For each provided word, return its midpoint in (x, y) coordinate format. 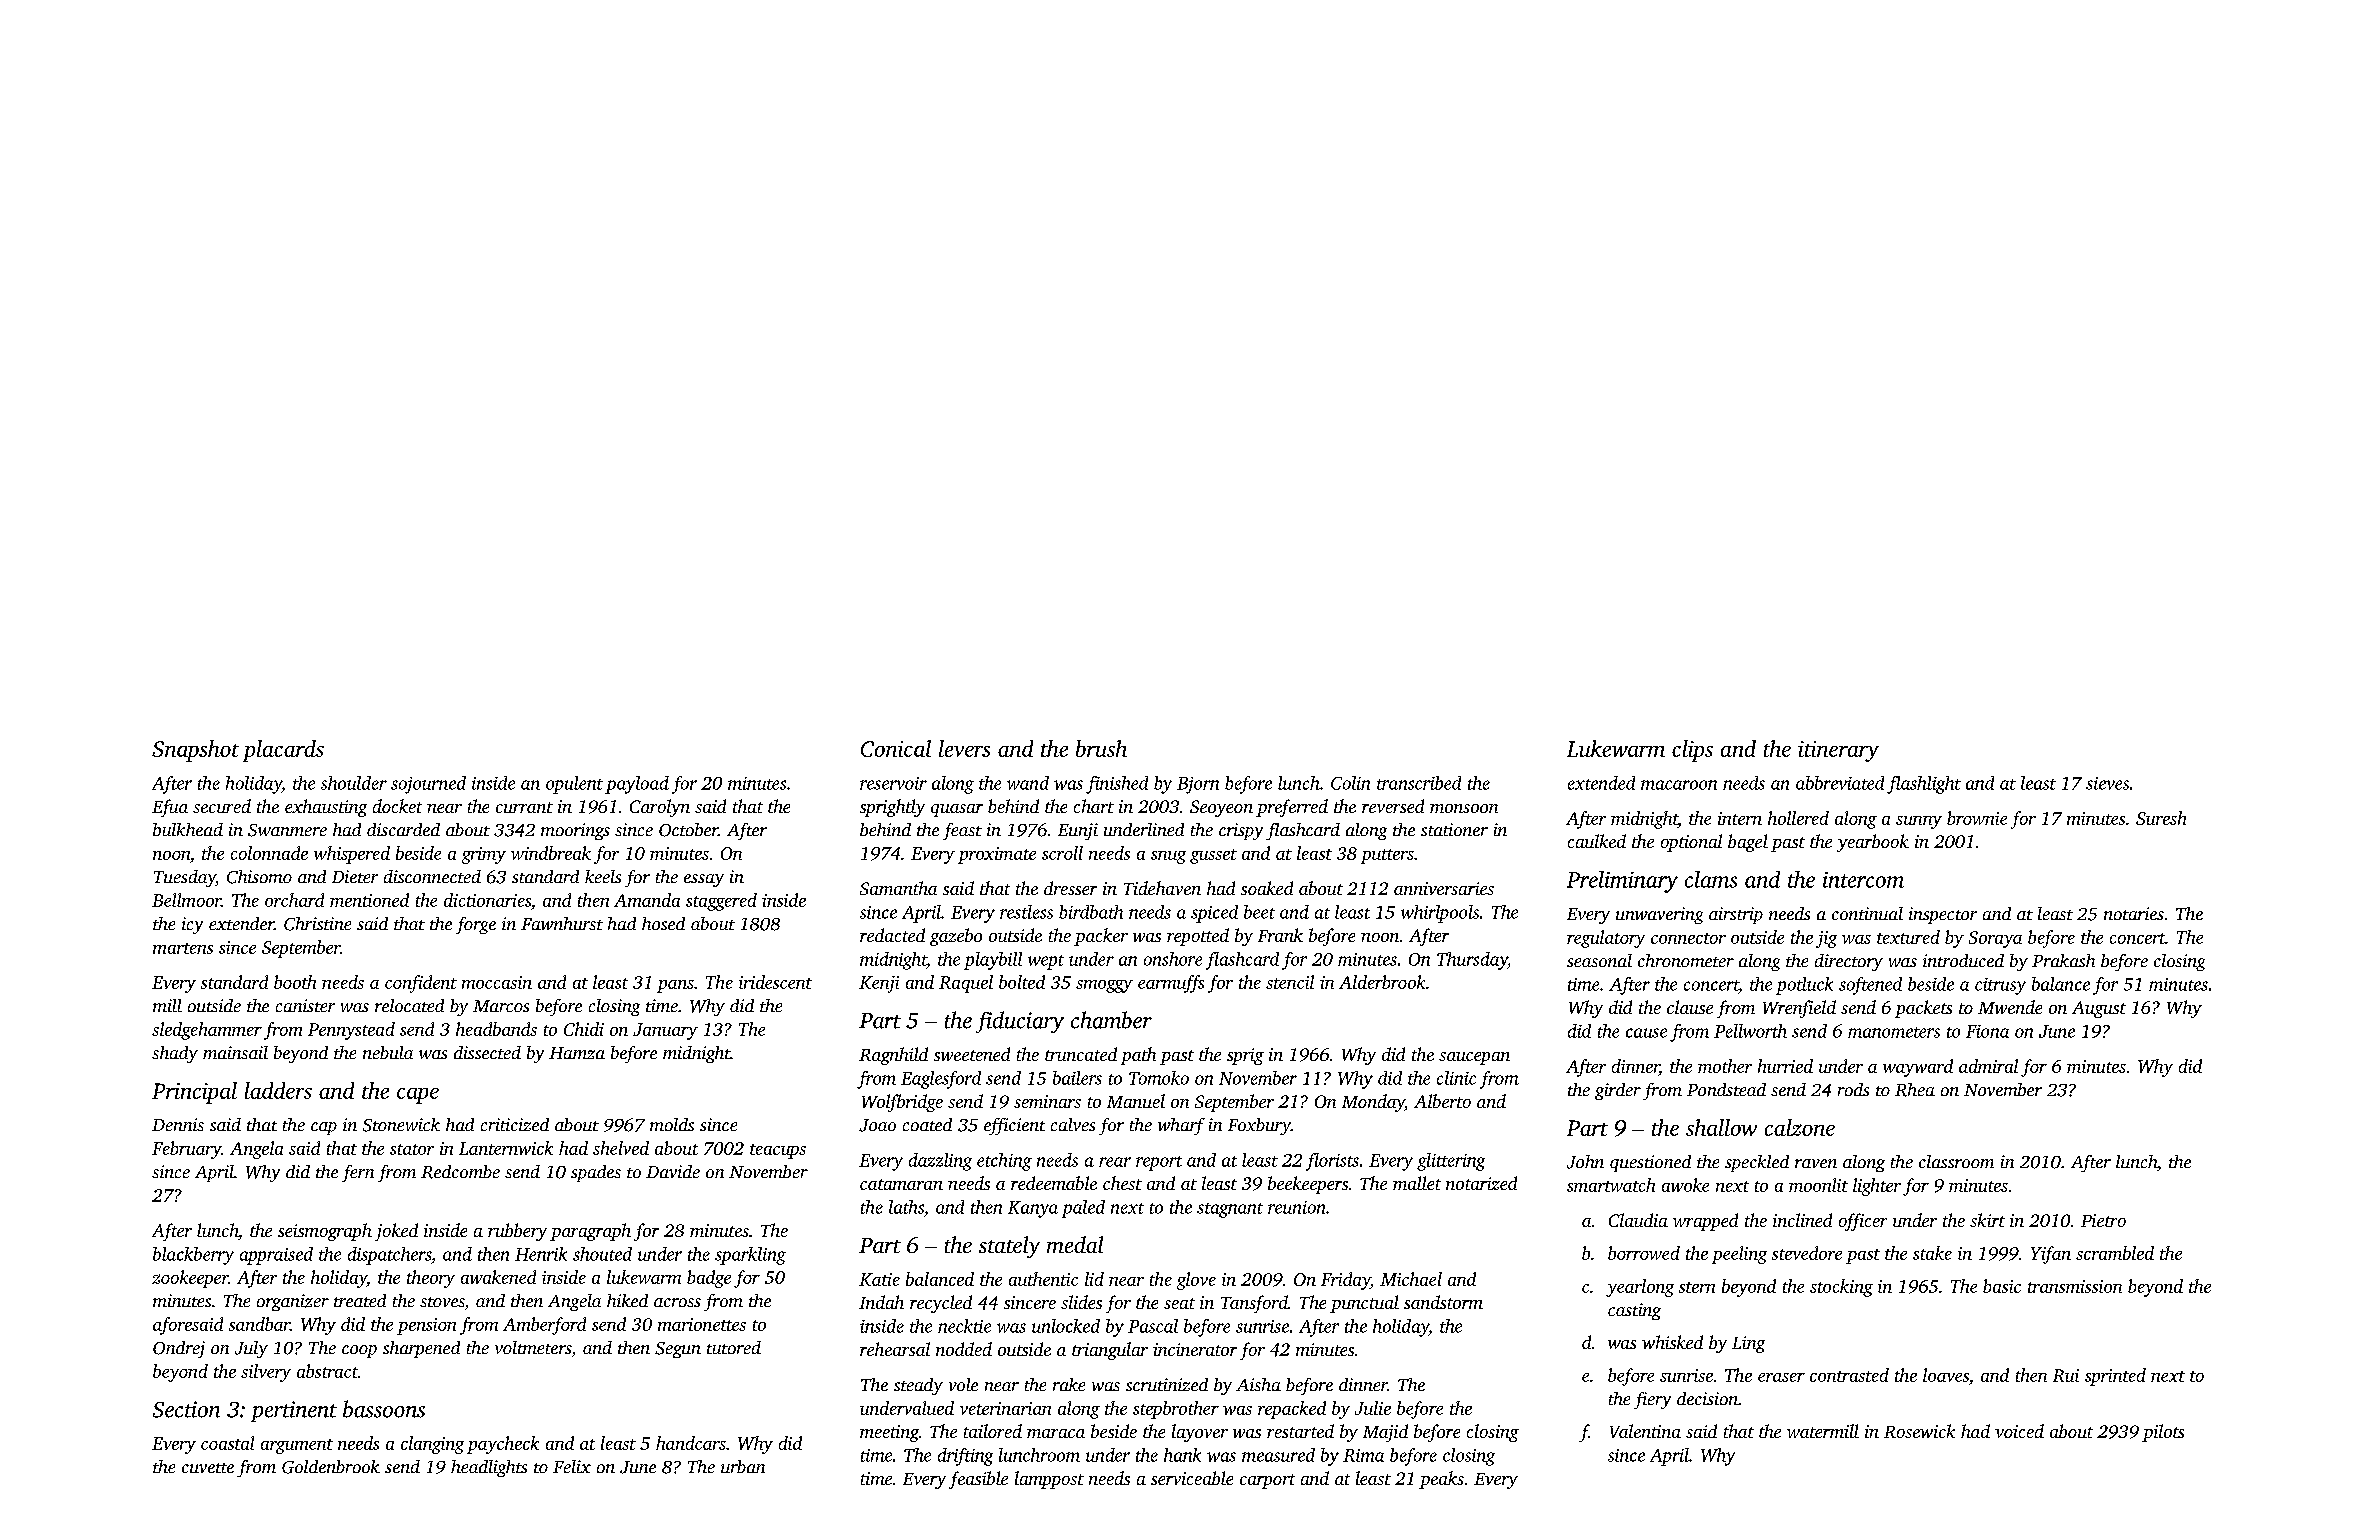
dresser (1070, 888)
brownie (1977, 818)
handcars (691, 1443)
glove (1196, 1281)
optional (1691, 843)
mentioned (369, 900)
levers (964, 748)
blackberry (193, 1256)
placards (283, 751)
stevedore (1807, 1253)
